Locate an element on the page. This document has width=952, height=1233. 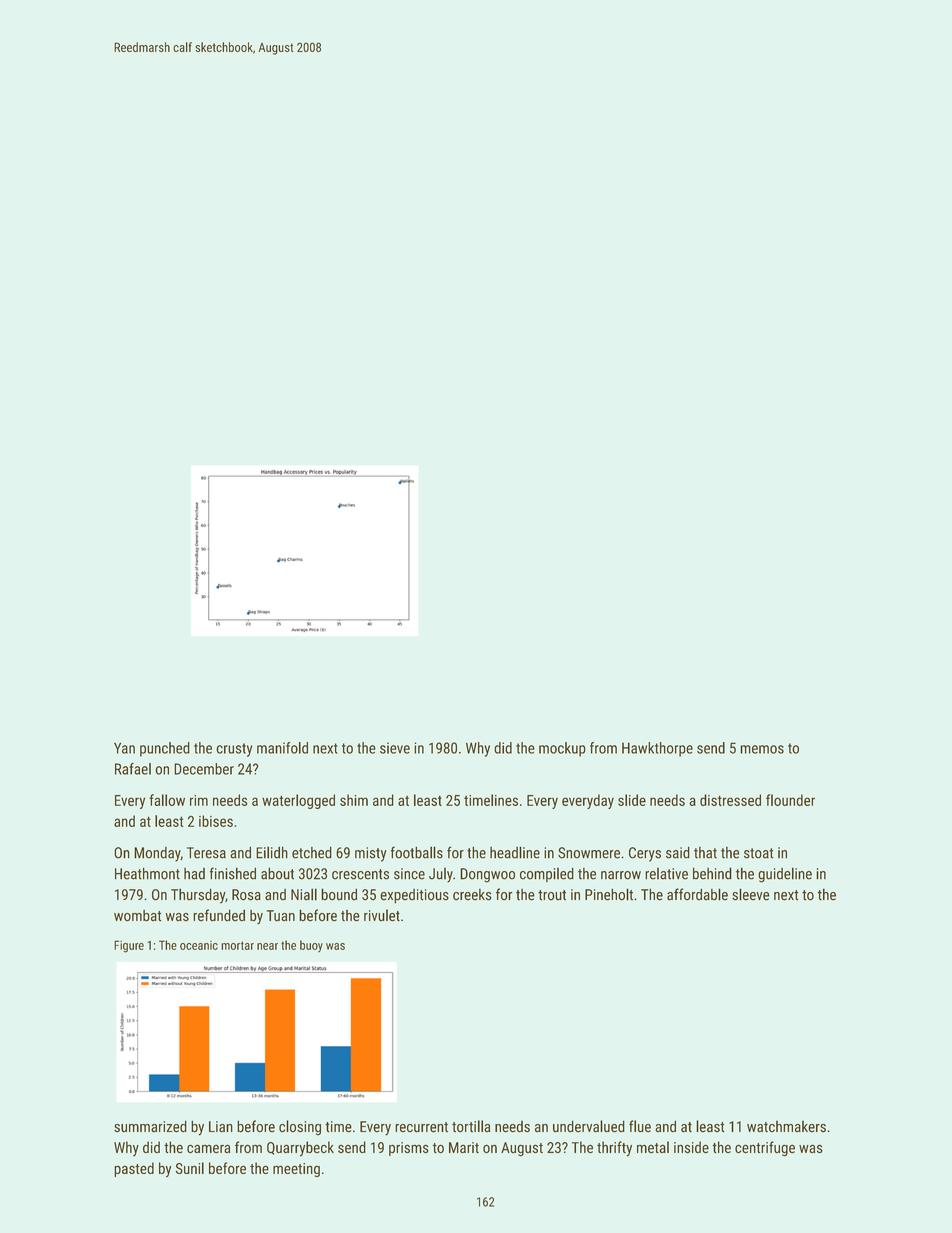
said is located at coordinates (678, 852).
